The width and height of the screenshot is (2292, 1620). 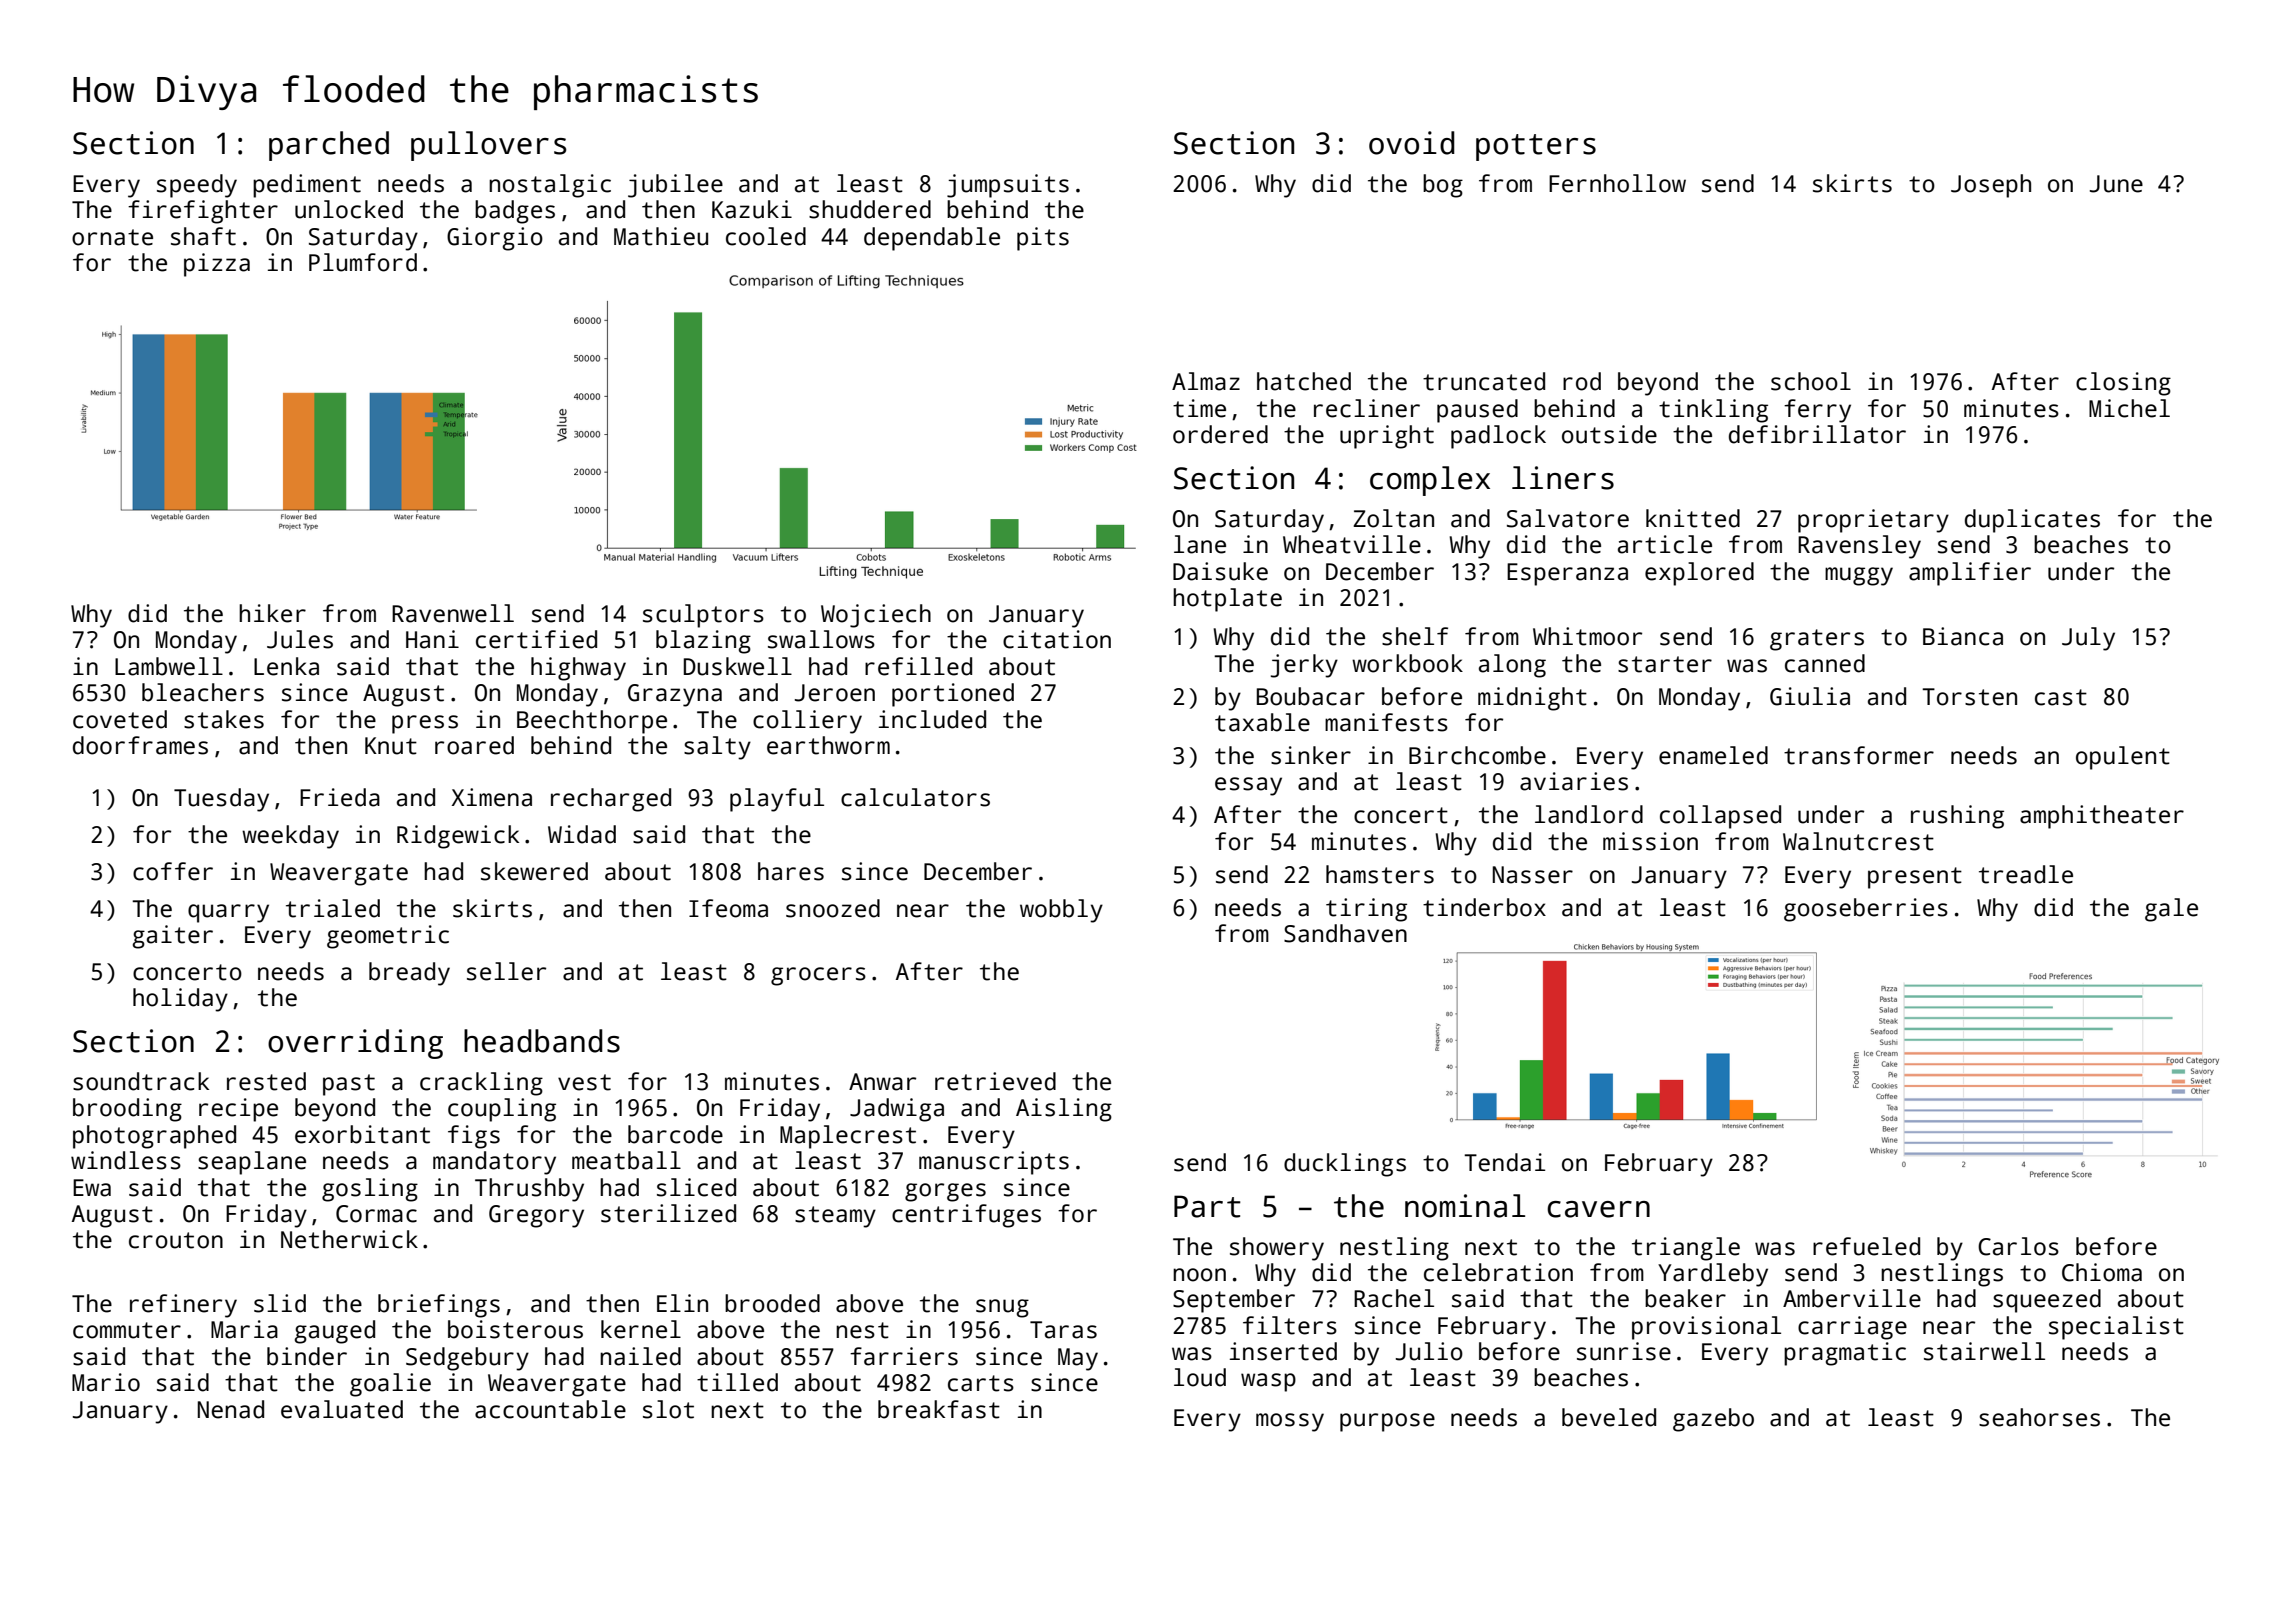 What do you see at coordinates (506, 971) in the screenshot?
I see `seller` at bounding box center [506, 971].
